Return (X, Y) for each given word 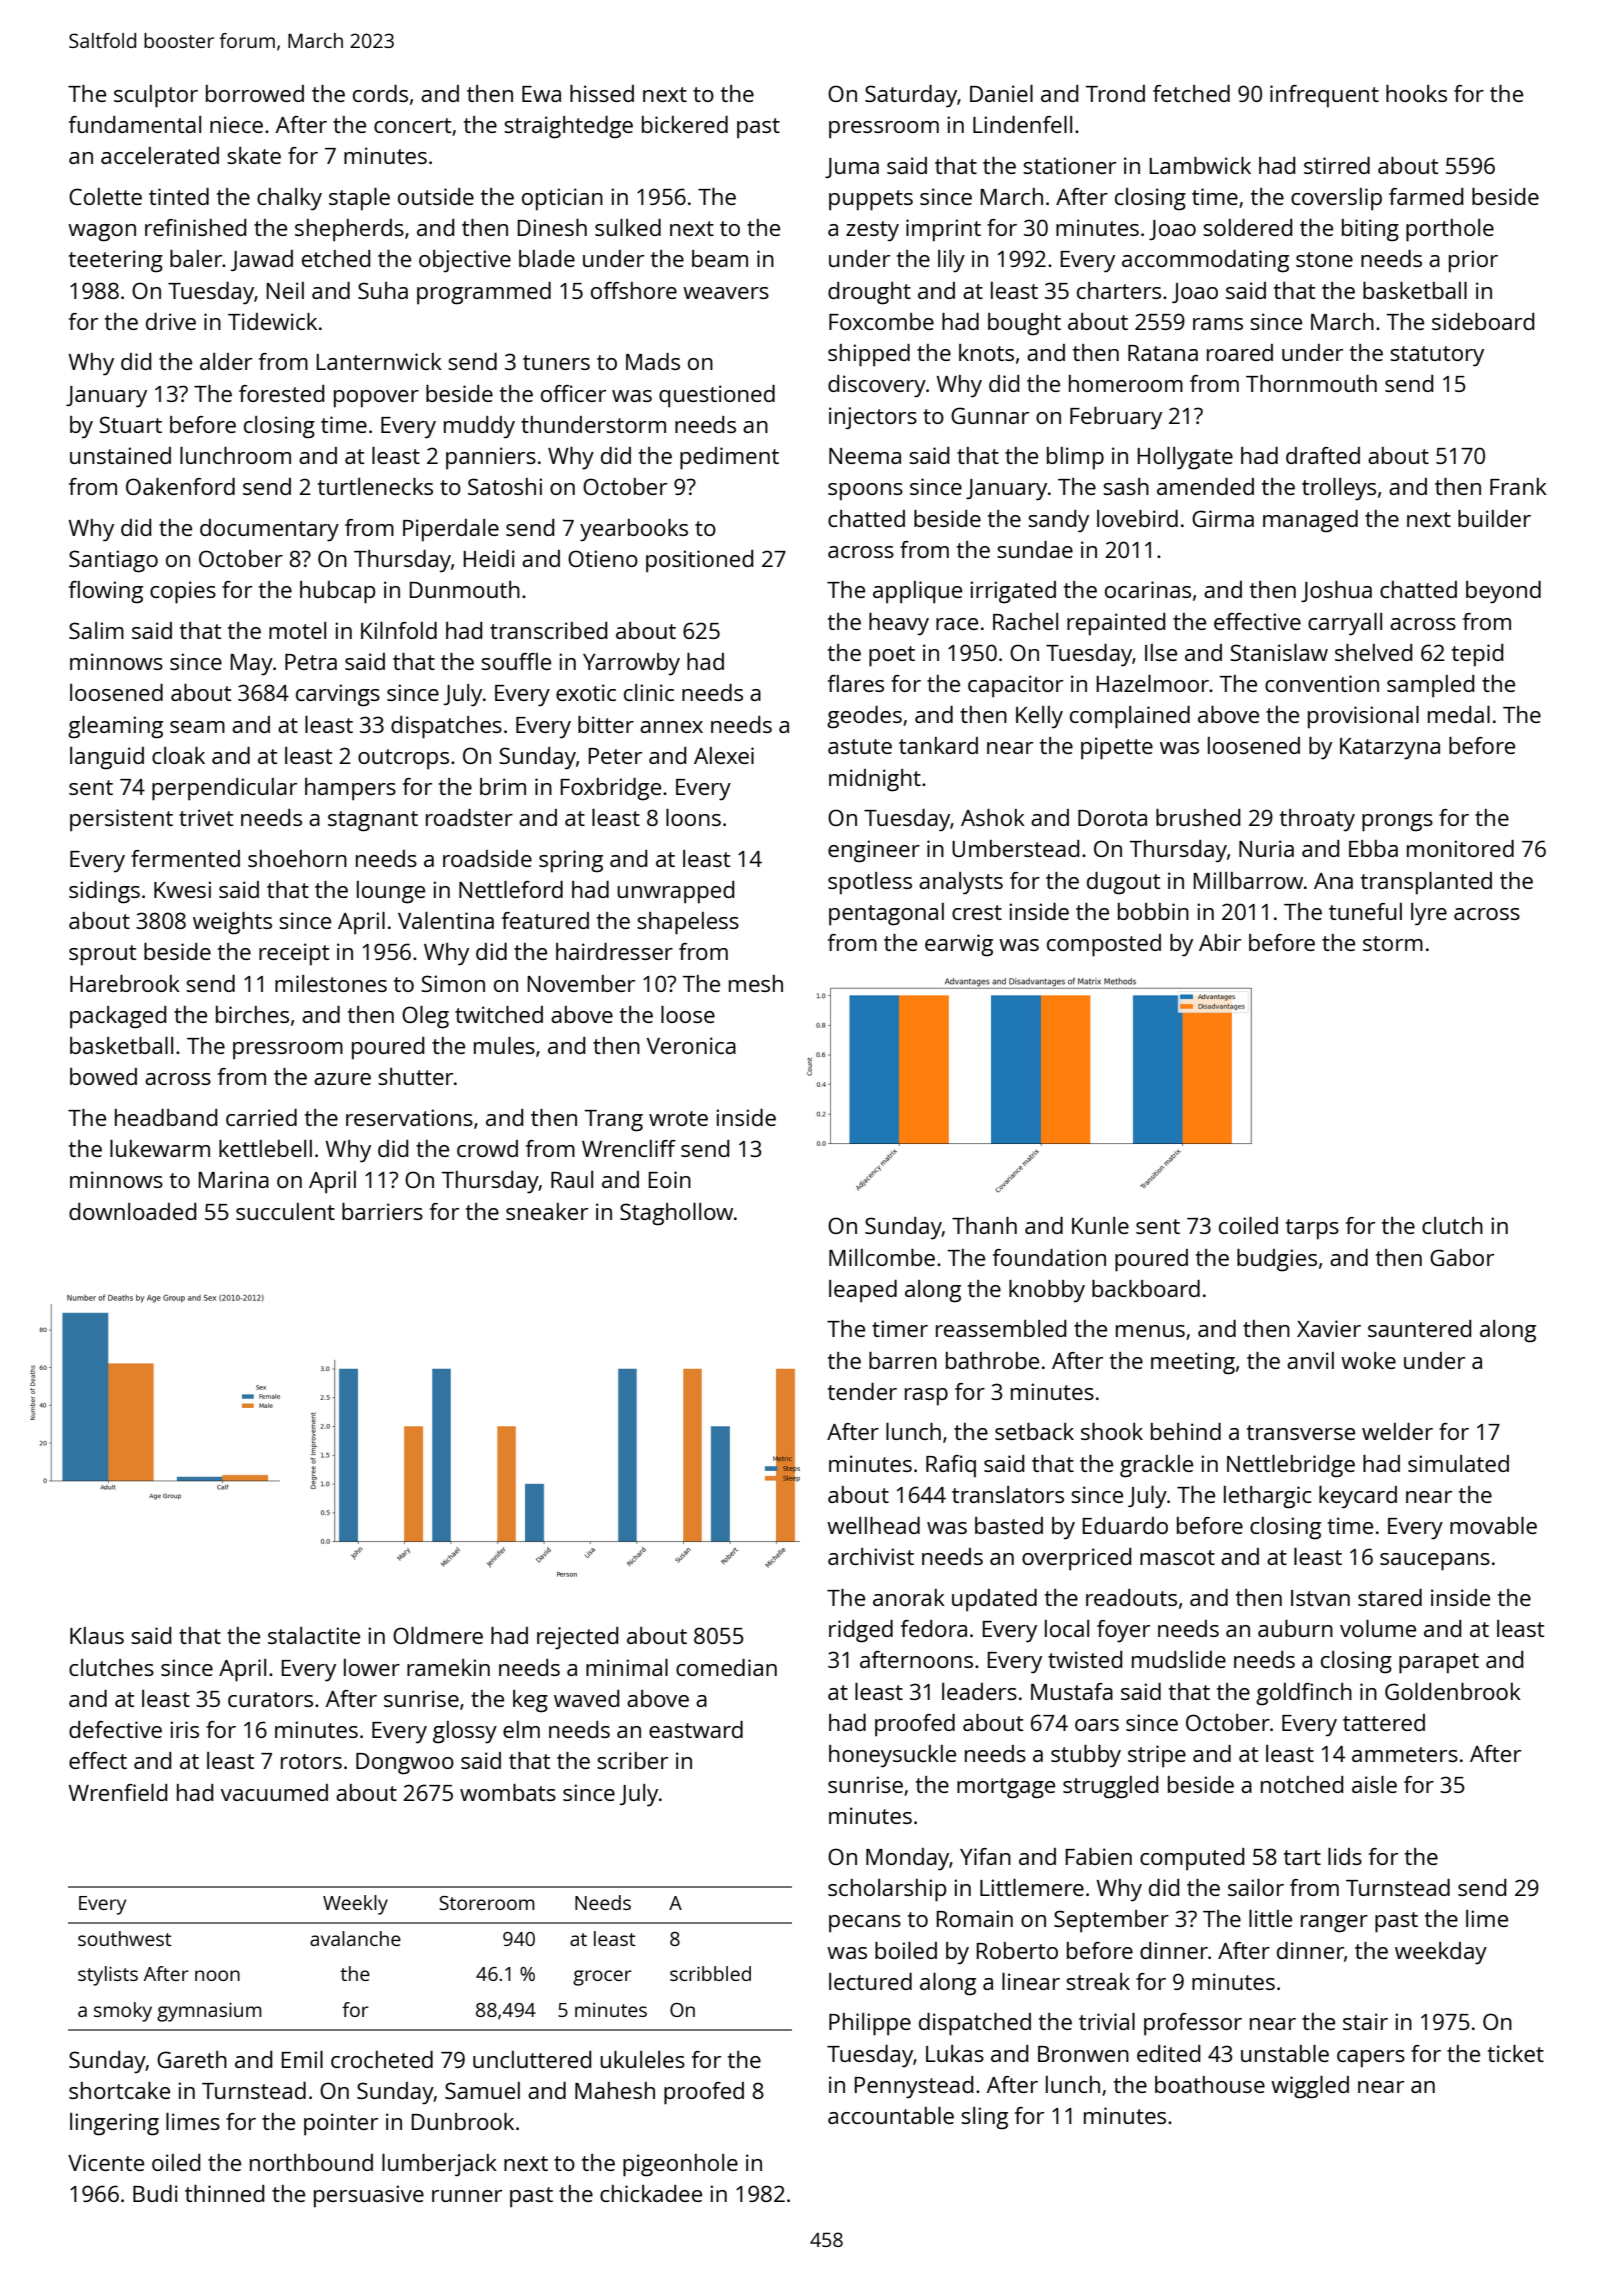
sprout (102, 955)
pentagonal (886, 914)
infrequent (1324, 96)
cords (380, 93)
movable (1493, 1525)
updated (994, 1600)
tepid (1477, 655)
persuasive (369, 2196)
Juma (852, 168)
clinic (649, 692)
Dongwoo (405, 1764)
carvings (338, 695)
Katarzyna (1390, 749)
